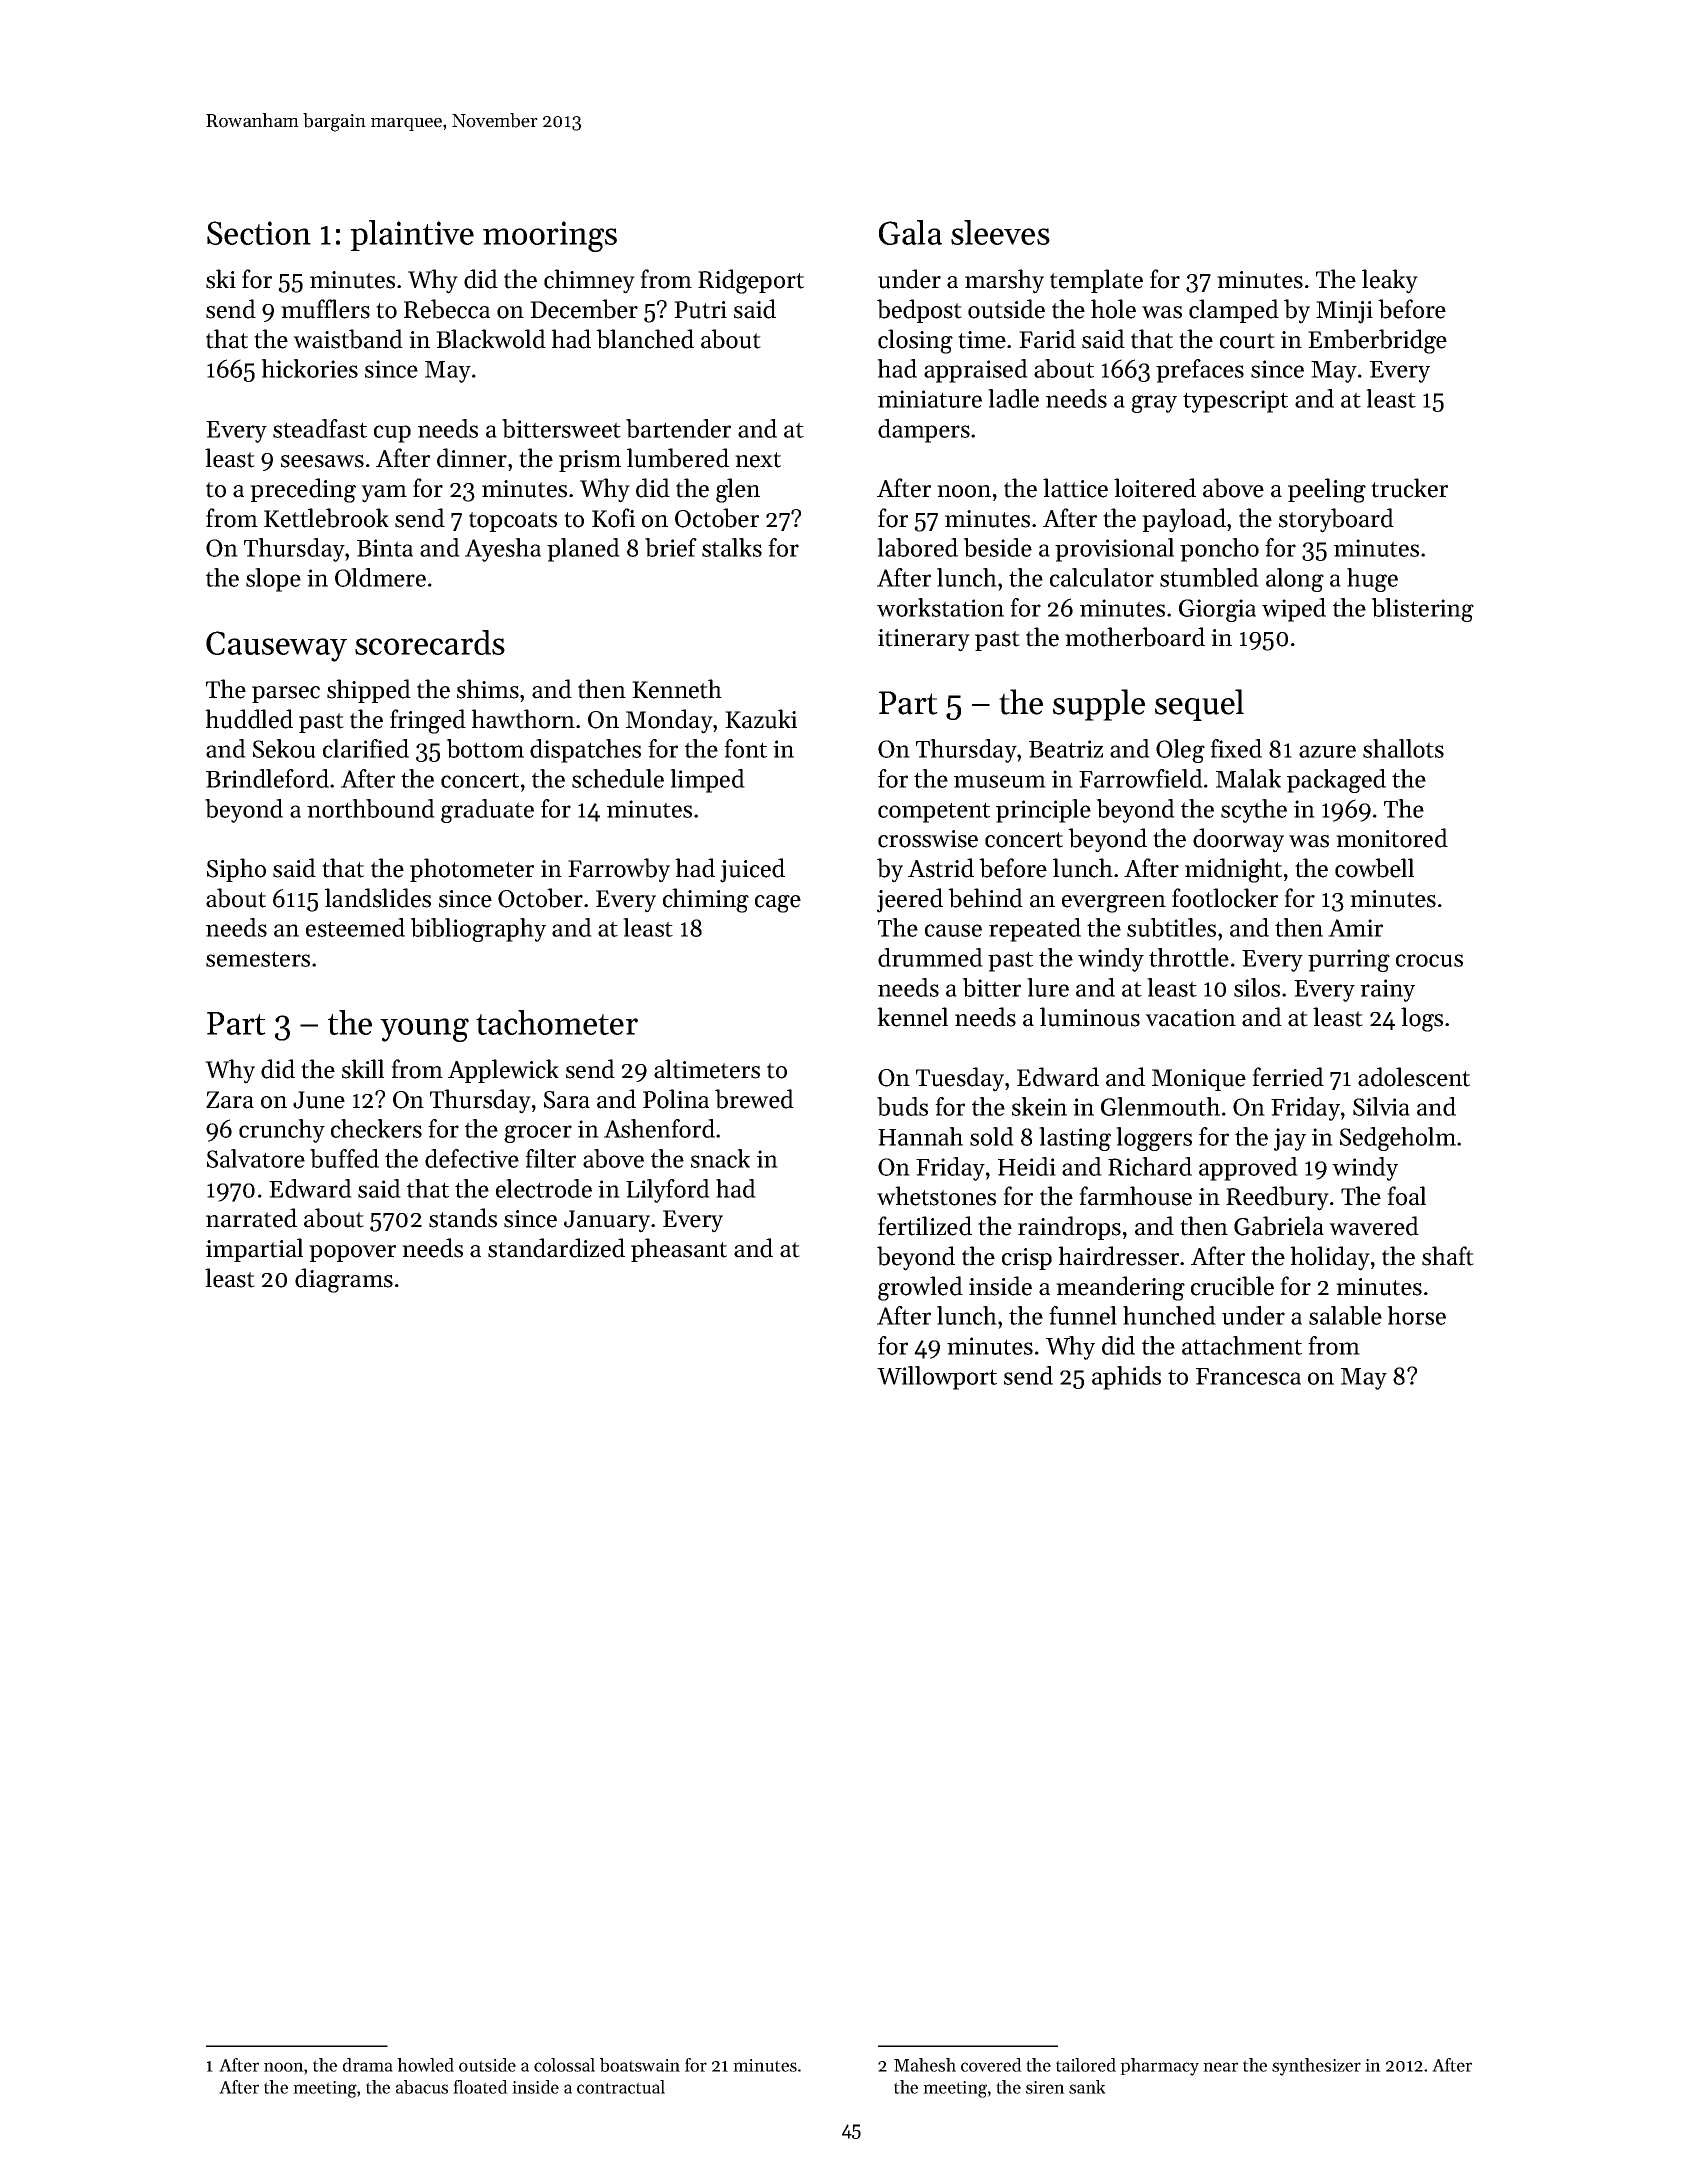  Describe the element at coordinates (678, 428) in the screenshot. I see `bartender` at that location.
